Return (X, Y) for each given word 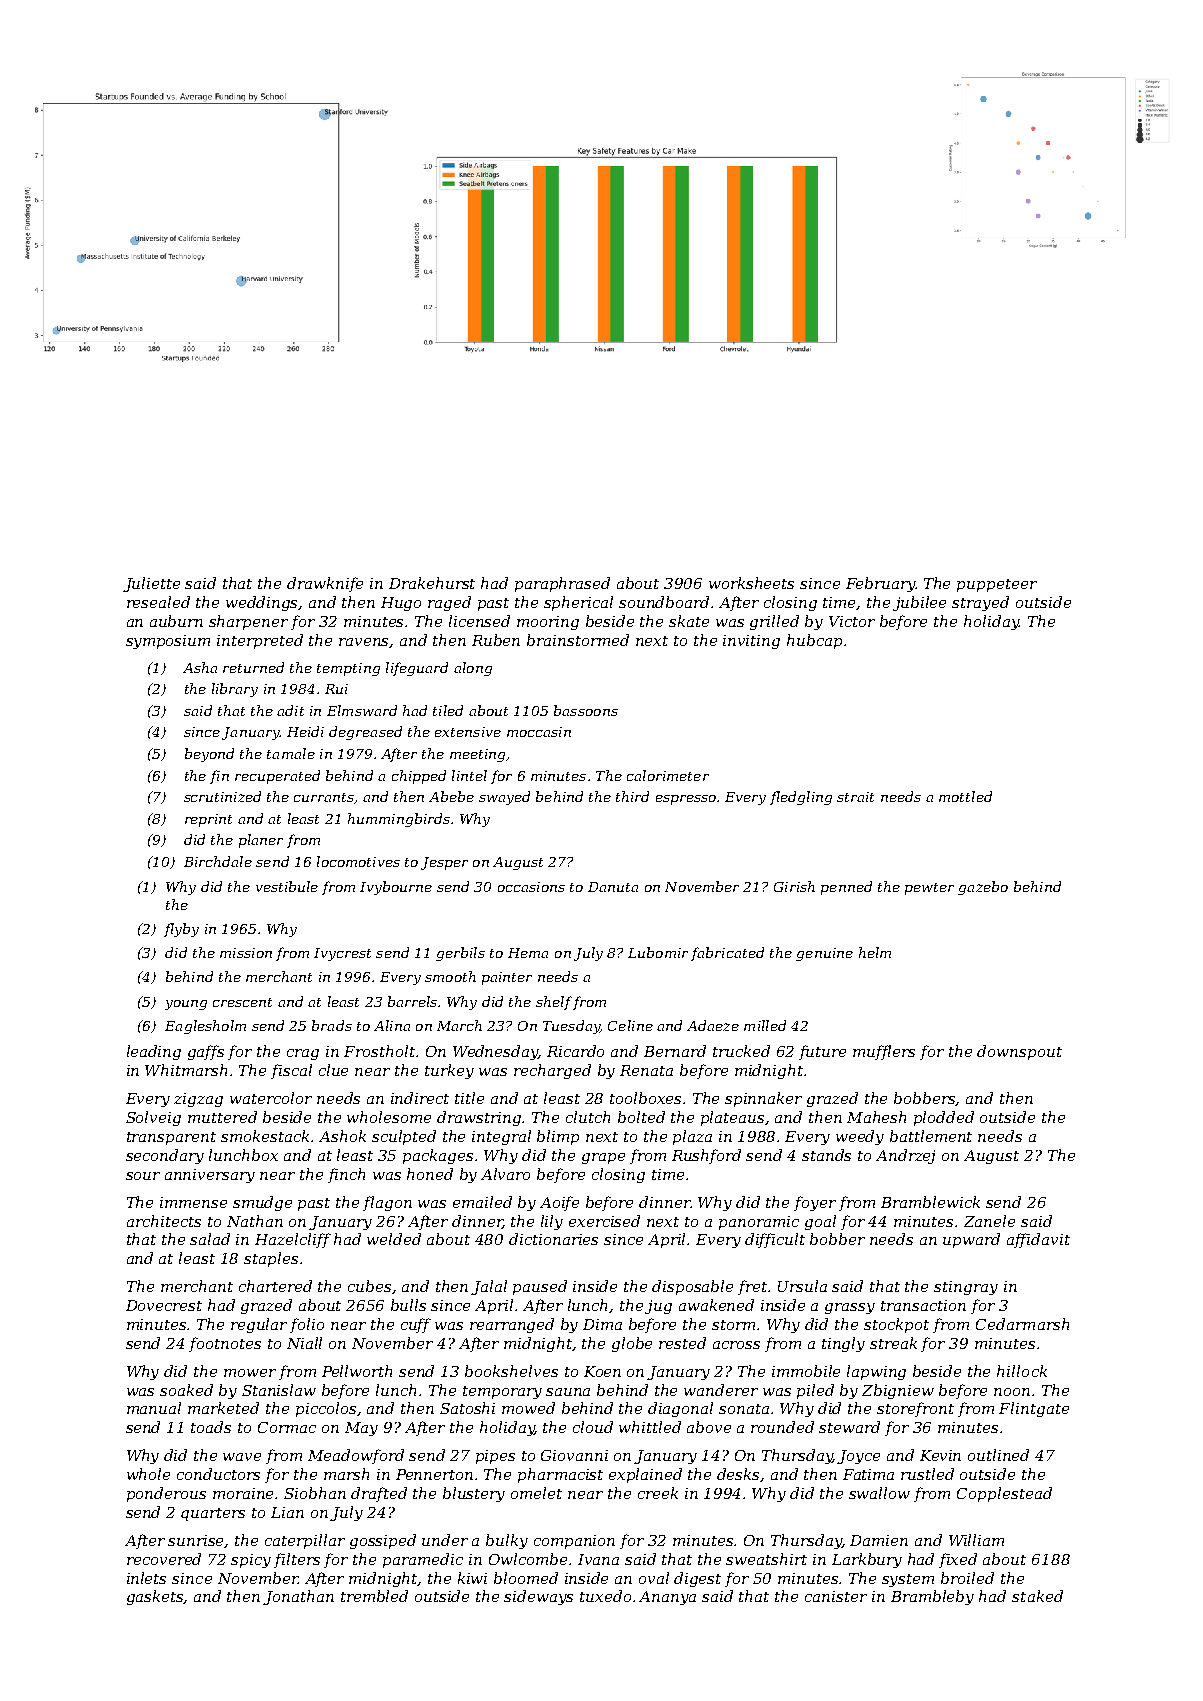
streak (893, 1343)
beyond (209, 755)
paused (540, 1287)
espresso (686, 800)
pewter (929, 889)
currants (324, 797)
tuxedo (605, 1596)
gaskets (155, 1597)
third (632, 796)
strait (855, 797)
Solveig (153, 1118)
